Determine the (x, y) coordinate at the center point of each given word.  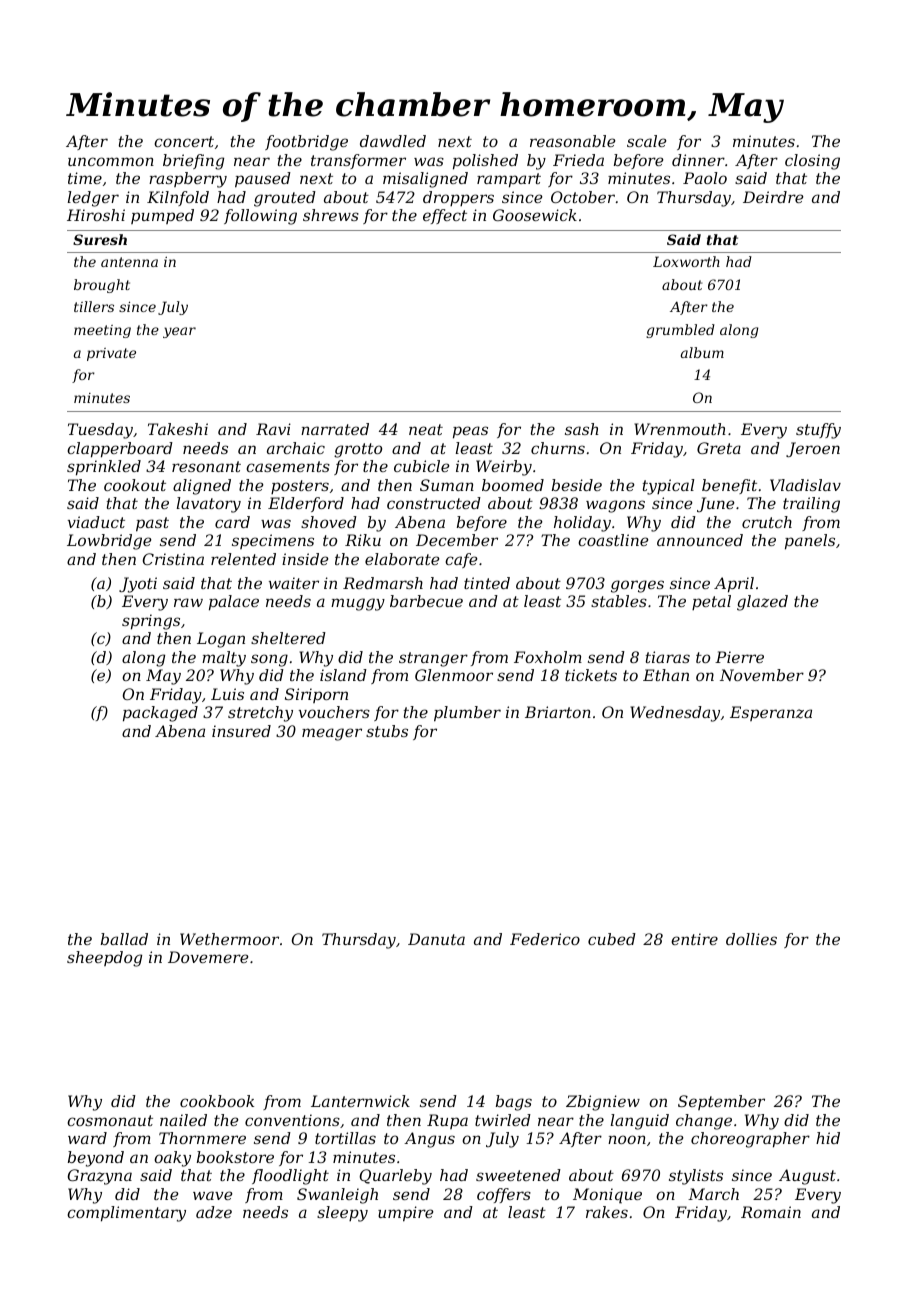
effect (445, 216)
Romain (771, 1212)
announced (700, 540)
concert (184, 141)
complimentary (126, 1214)
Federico (545, 939)
